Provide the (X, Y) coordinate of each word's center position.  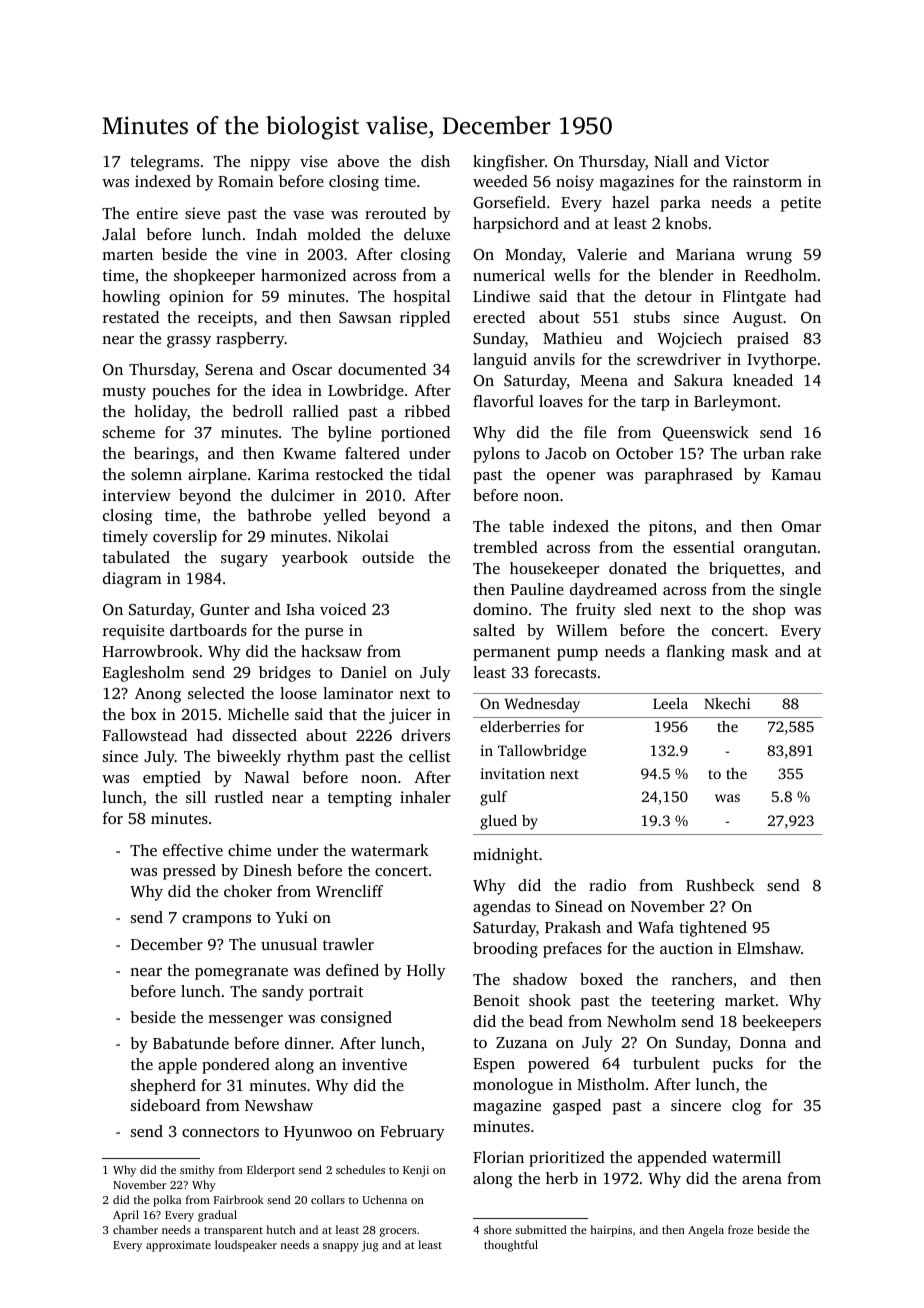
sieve (202, 213)
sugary (244, 561)
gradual (217, 1216)
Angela (706, 1231)
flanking (695, 653)
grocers (398, 1232)
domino (500, 609)
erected (499, 317)
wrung (769, 258)
